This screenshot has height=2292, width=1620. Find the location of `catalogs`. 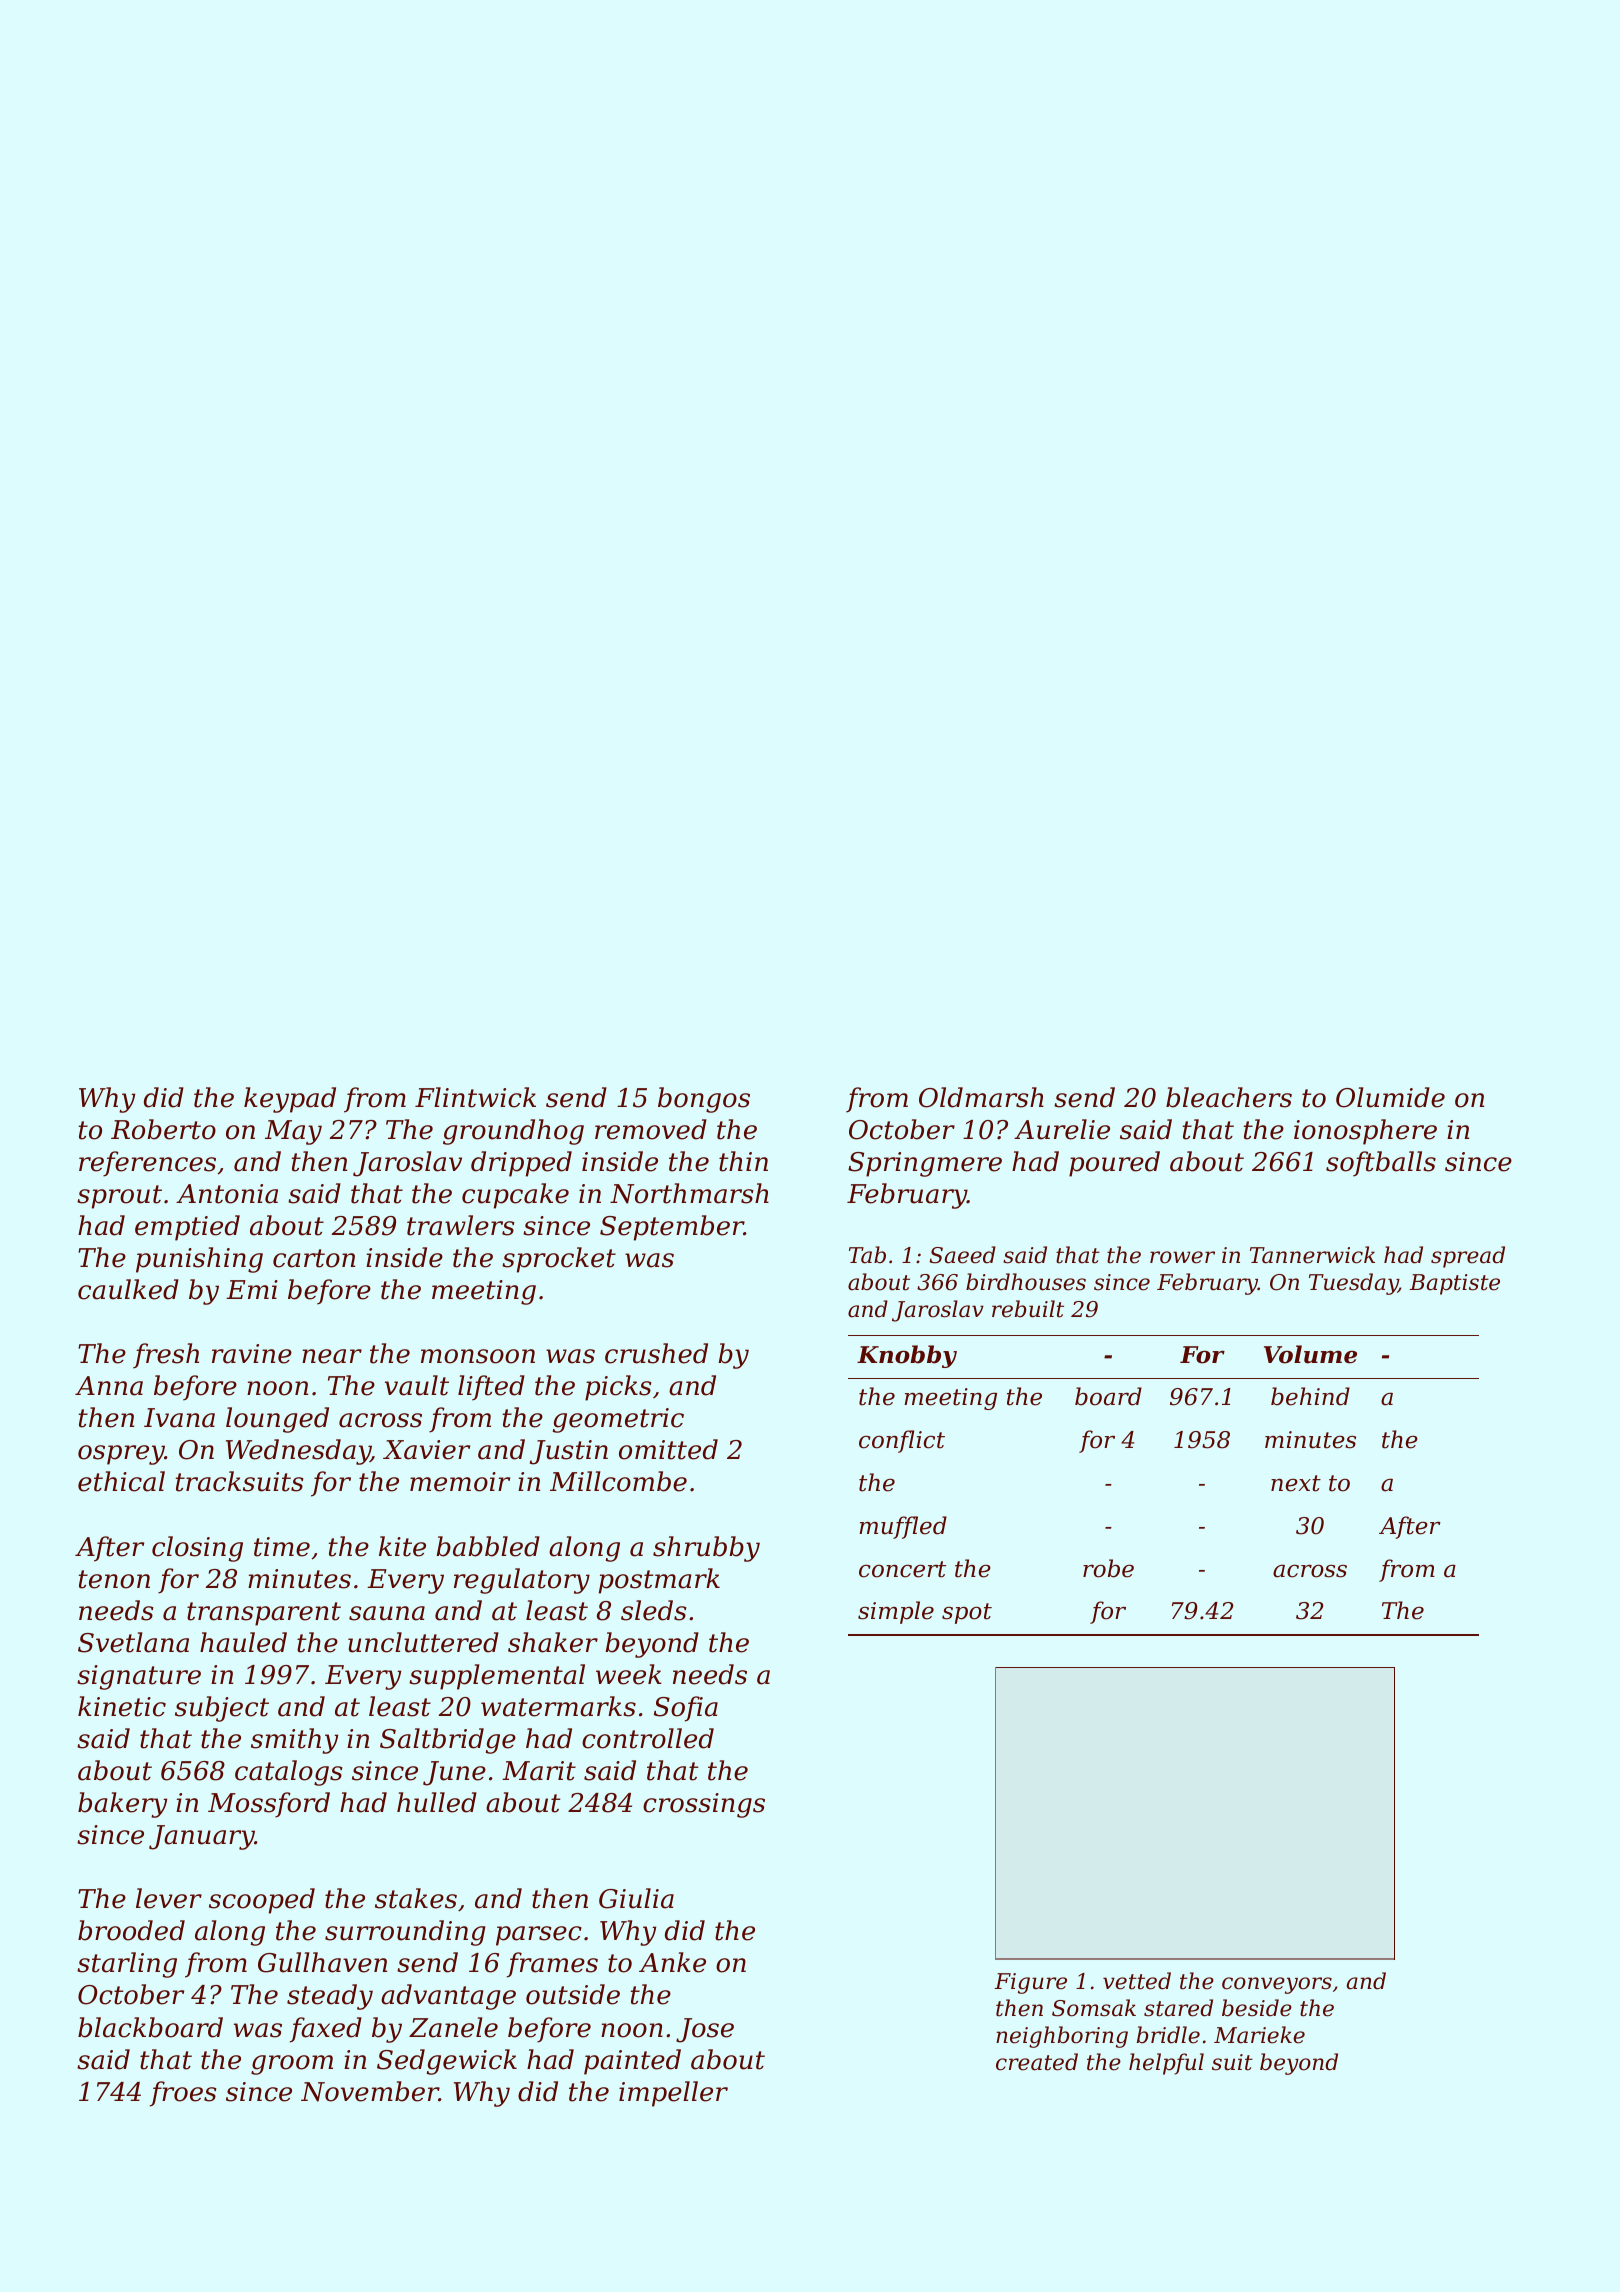

catalogs is located at coordinates (289, 1773).
